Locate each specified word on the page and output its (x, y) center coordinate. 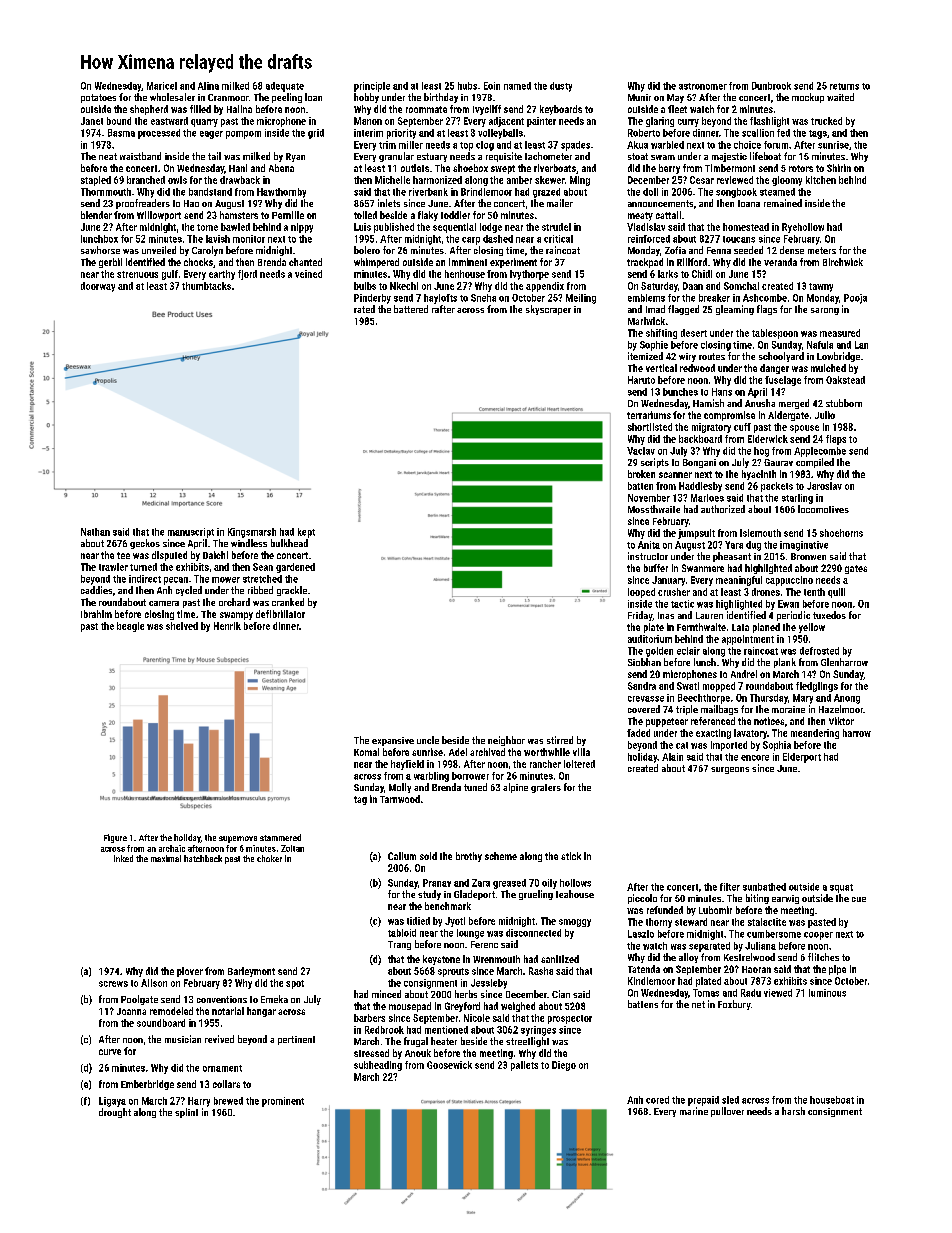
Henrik (227, 626)
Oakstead (845, 380)
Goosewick (449, 1065)
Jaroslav (824, 486)
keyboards (561, 110)
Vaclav (641, 451)
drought (115, 1113)
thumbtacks (206, 286)
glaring (660, 122)
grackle (292, 591)
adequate (285, 87)
